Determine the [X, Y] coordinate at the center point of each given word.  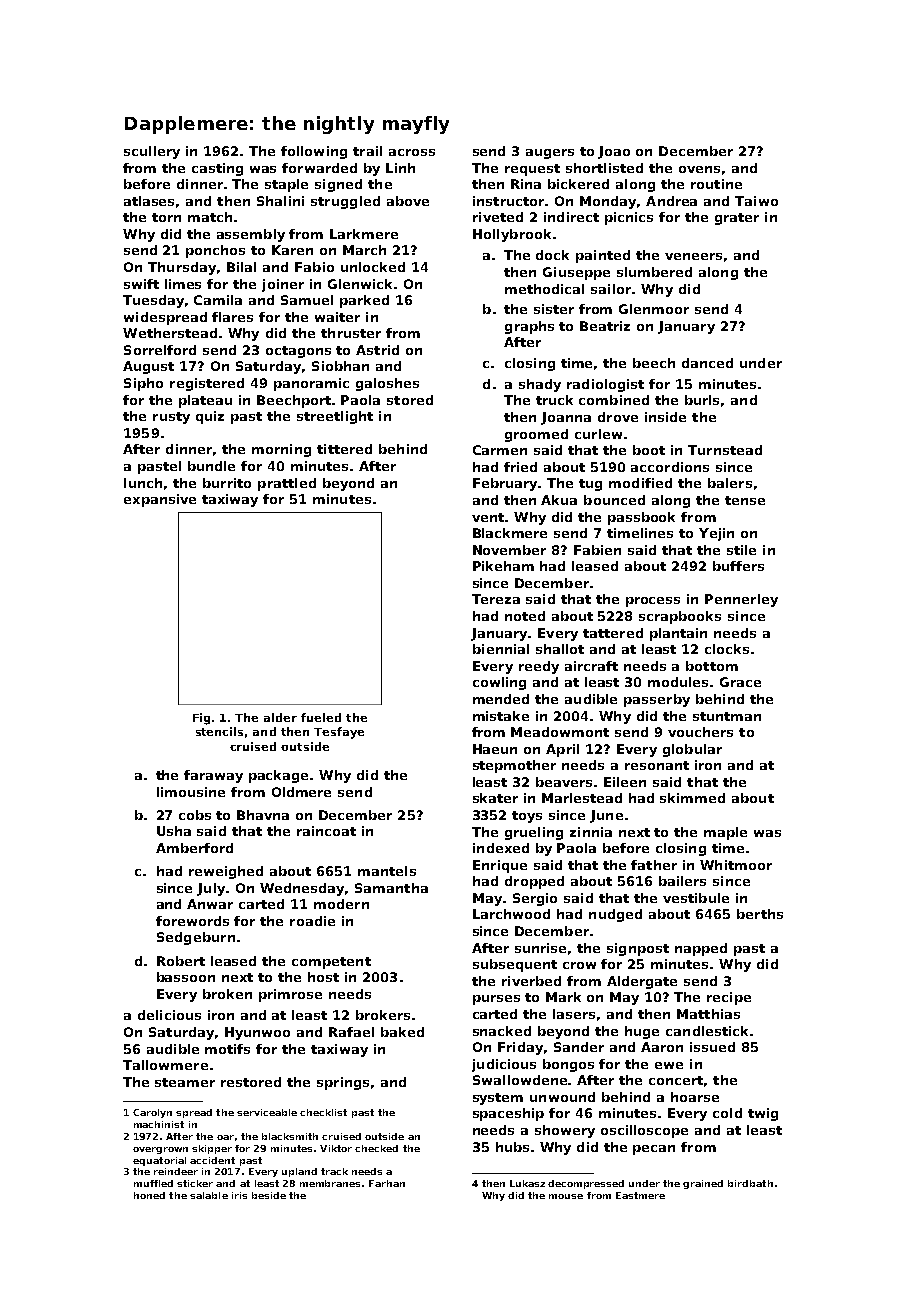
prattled [287, 484]
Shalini [280, 201]
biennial [501, 649]
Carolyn [152, 1113]
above [408, 201]
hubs [512, 1147]
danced [707, 363]
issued [712, 1047]
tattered [613, 633]
